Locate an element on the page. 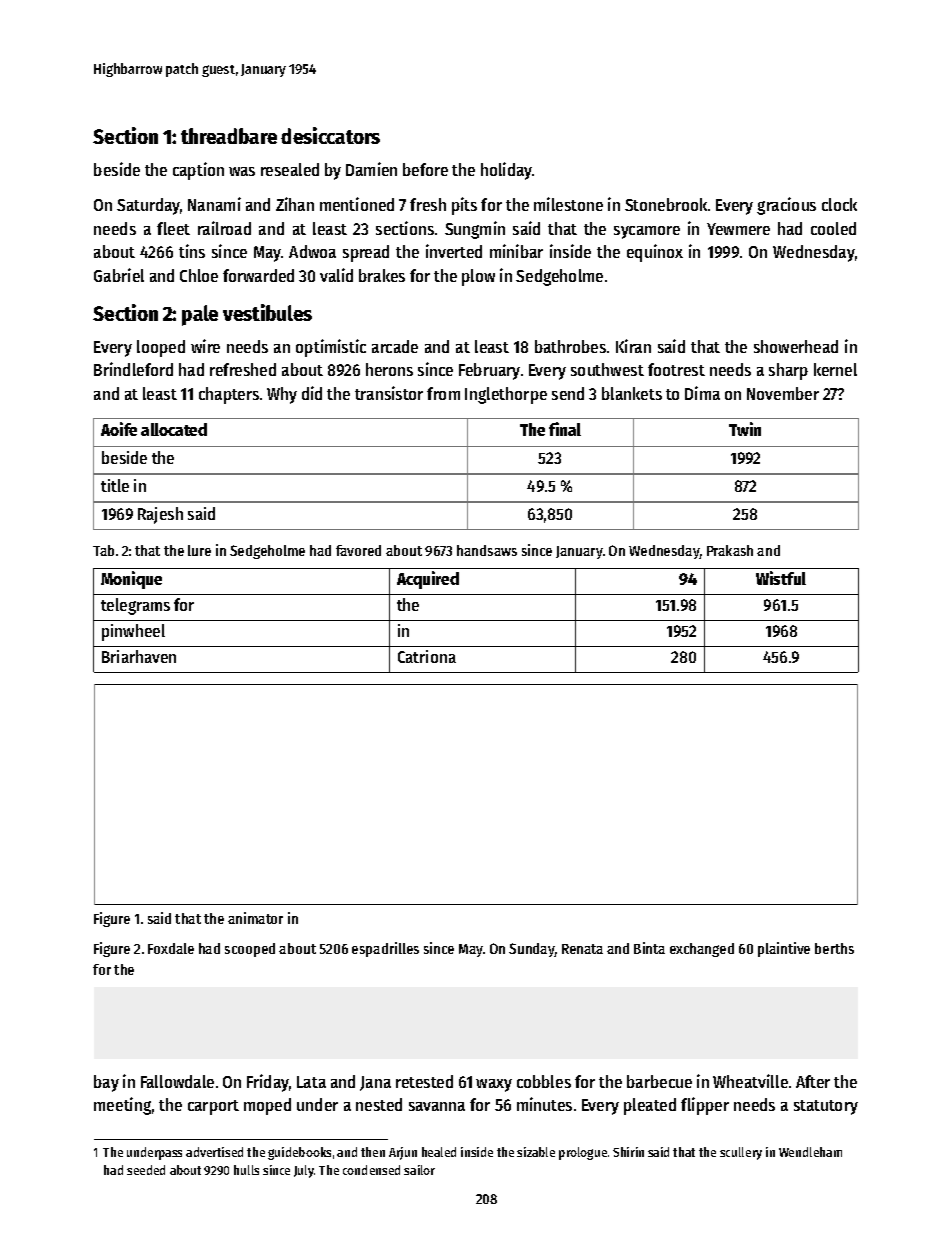 The height and width of the image is (1233, 952). threadbare is located at coordinates (229, 136).
